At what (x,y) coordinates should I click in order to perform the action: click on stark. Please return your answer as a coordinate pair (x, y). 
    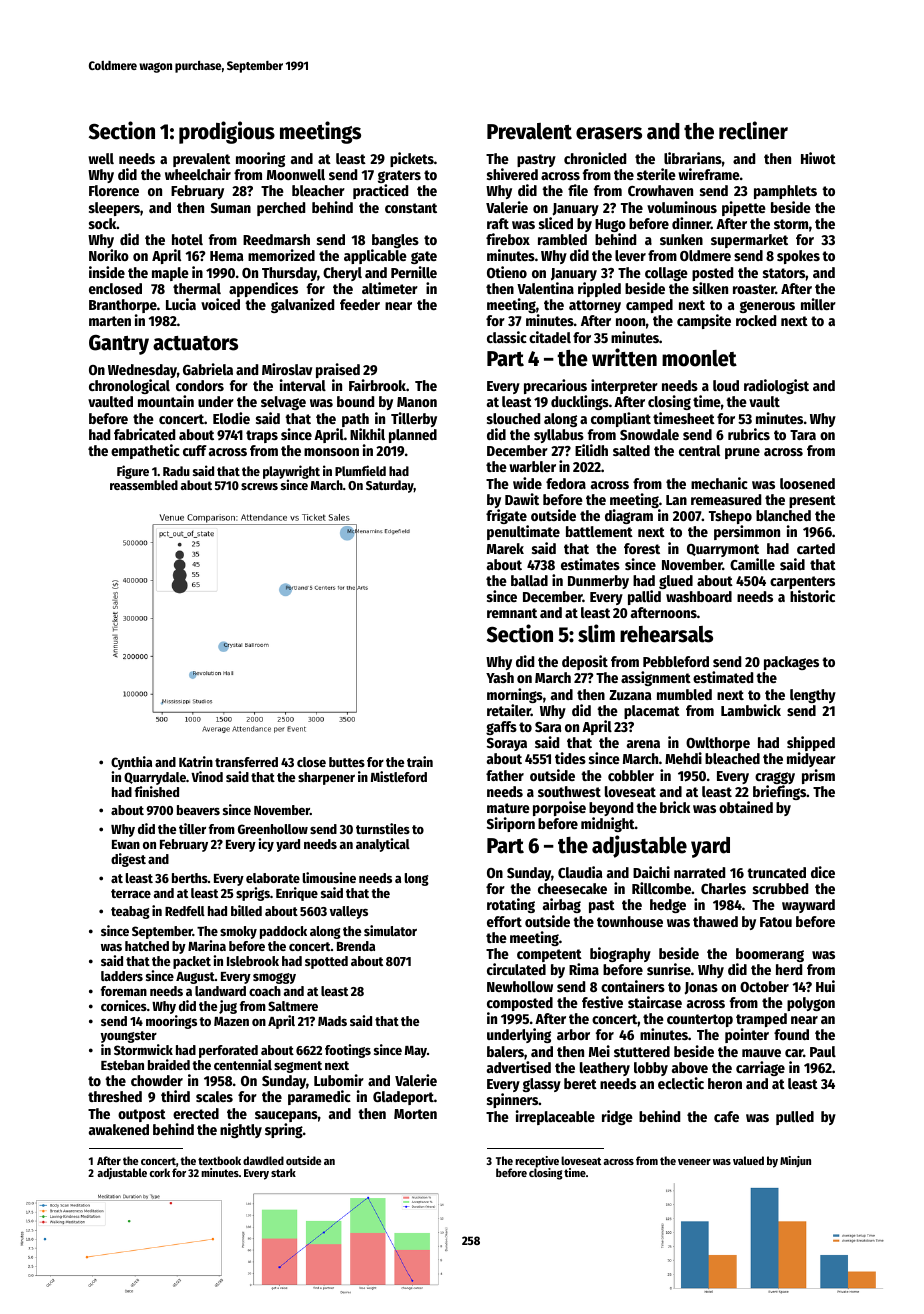
    Looking at the image, I should click on (283, 1172).
